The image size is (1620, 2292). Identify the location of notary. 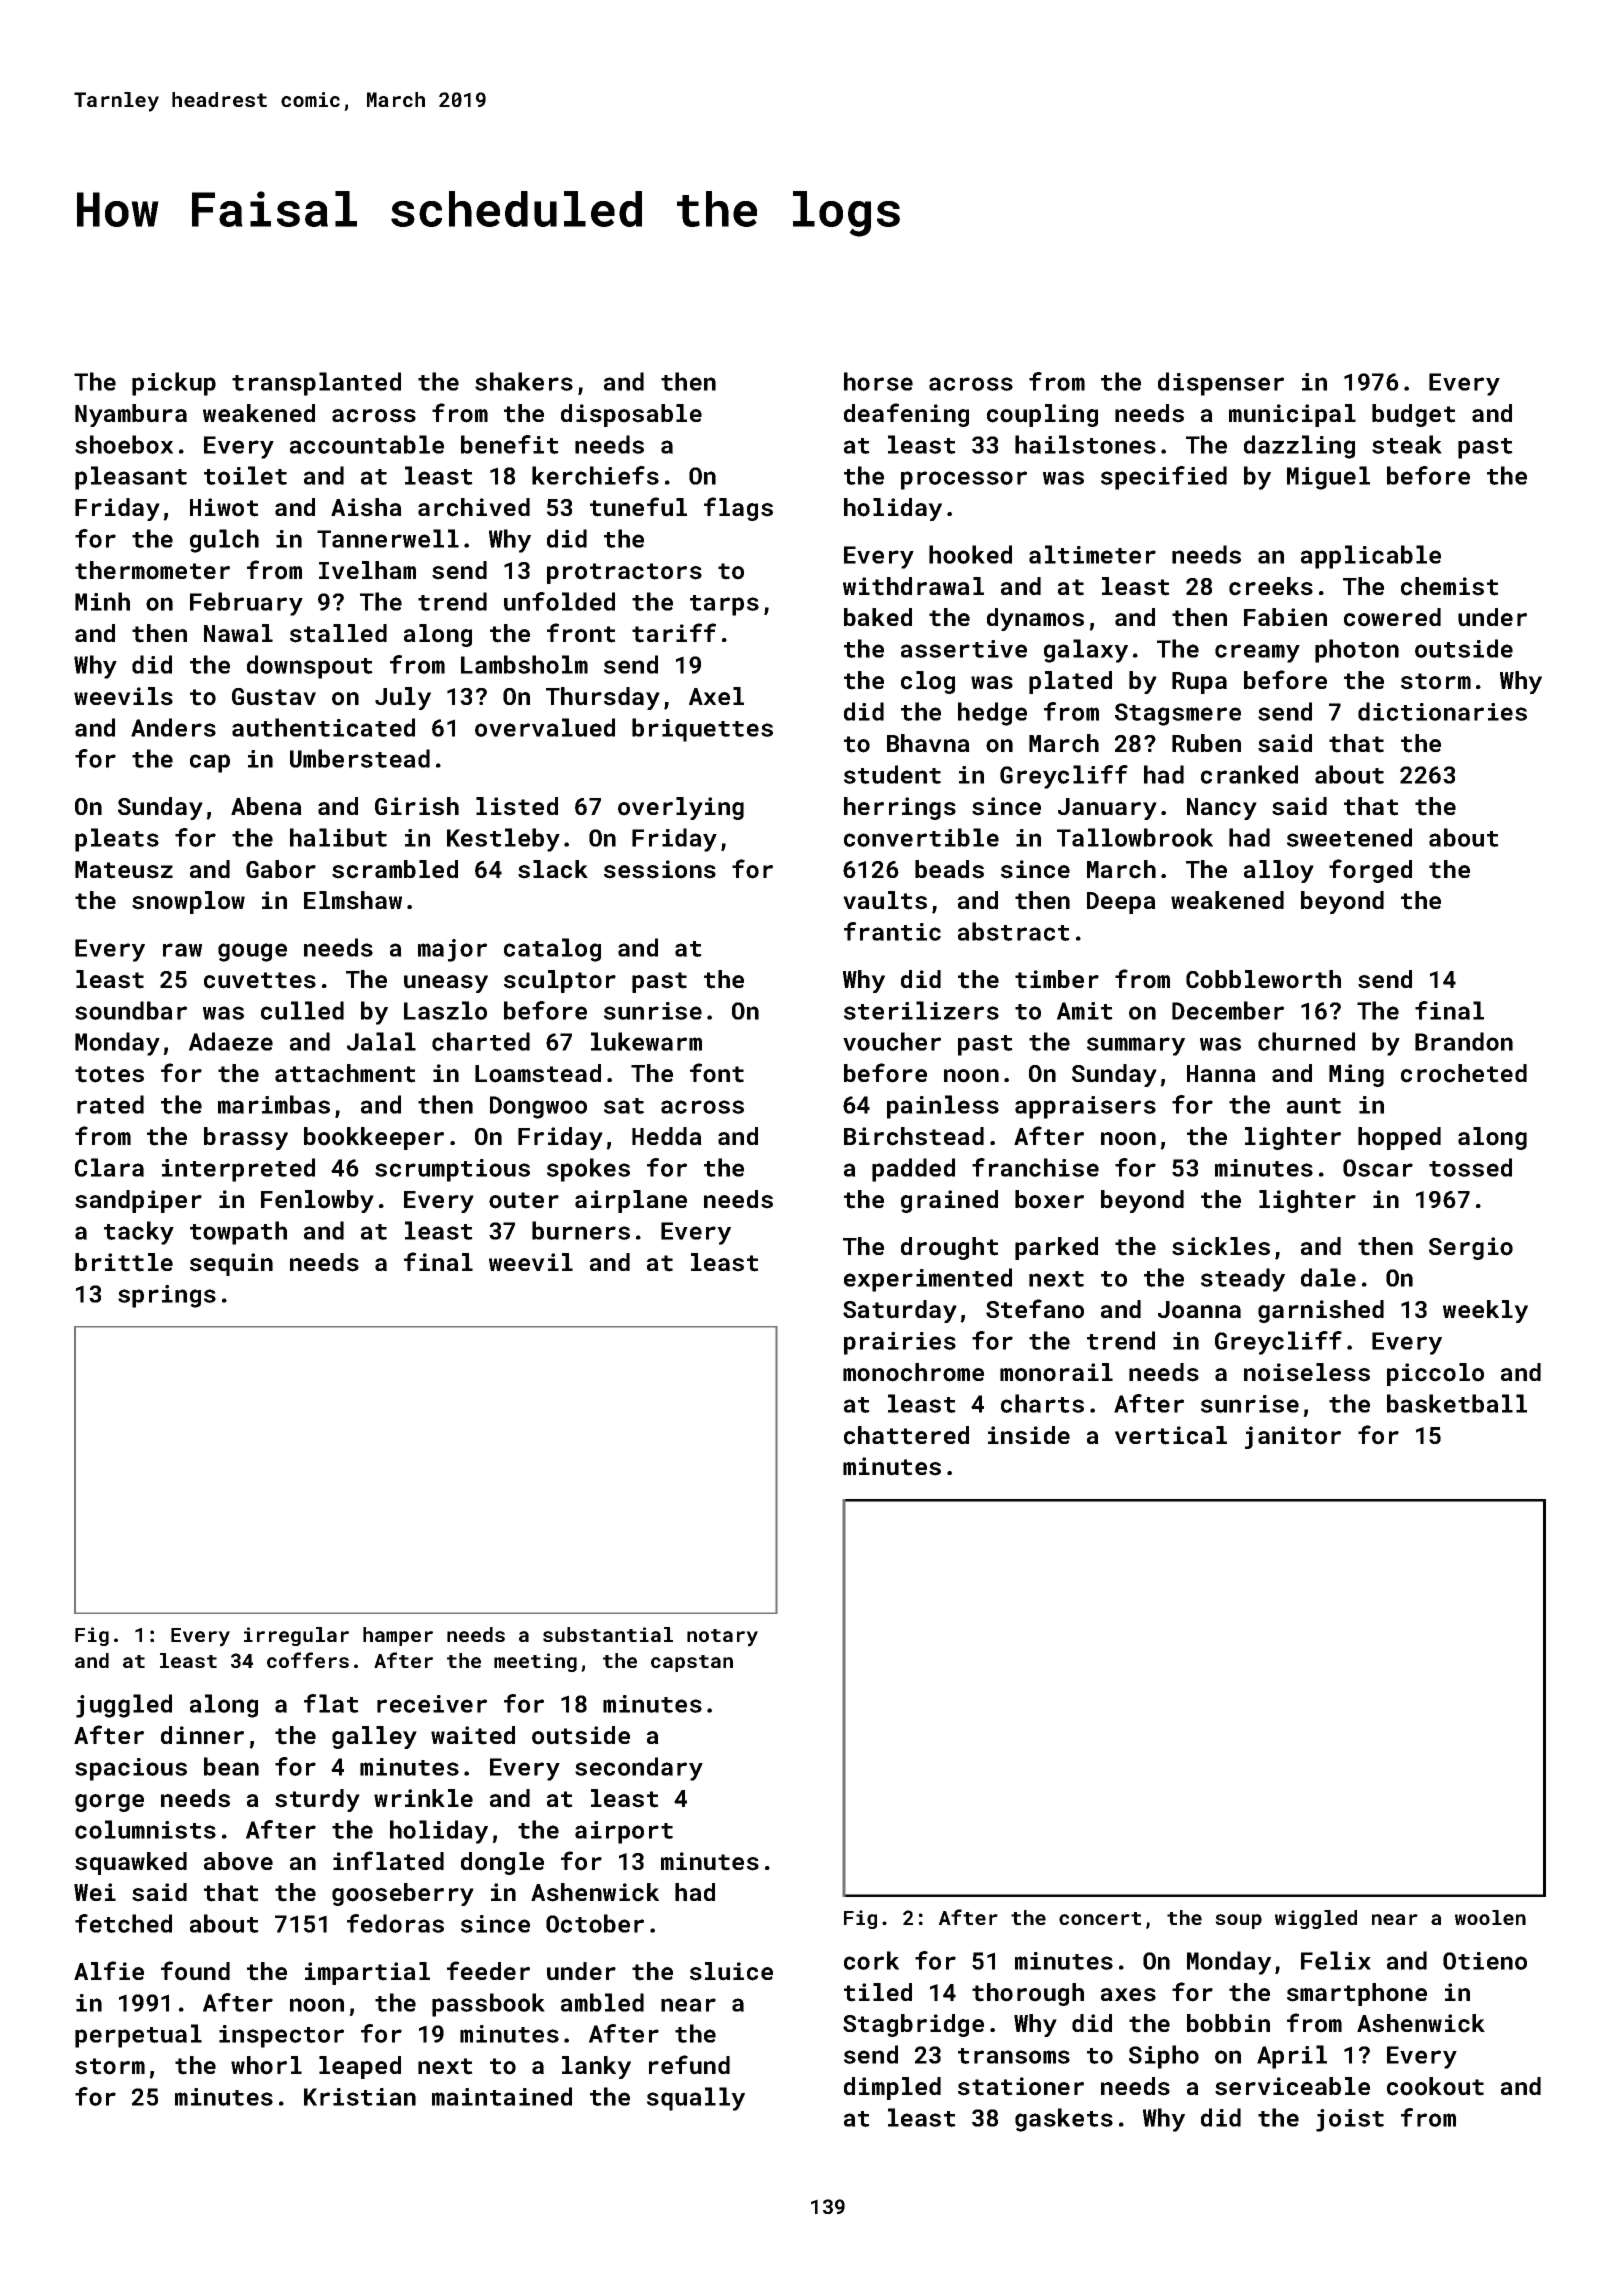
(722, 1638).
